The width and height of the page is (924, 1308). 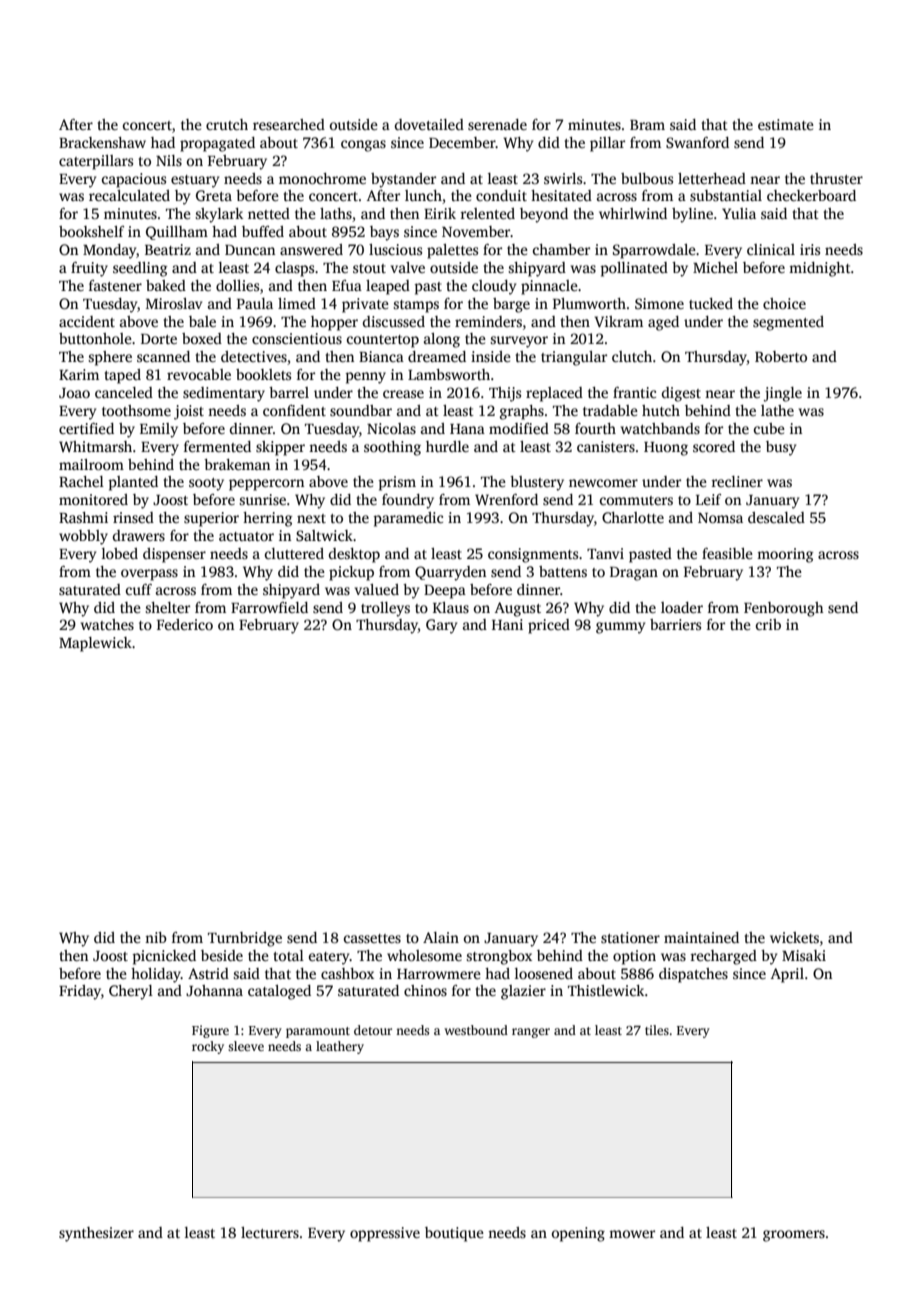 I want to click on oppressive, so click(x=385, y=1234).
